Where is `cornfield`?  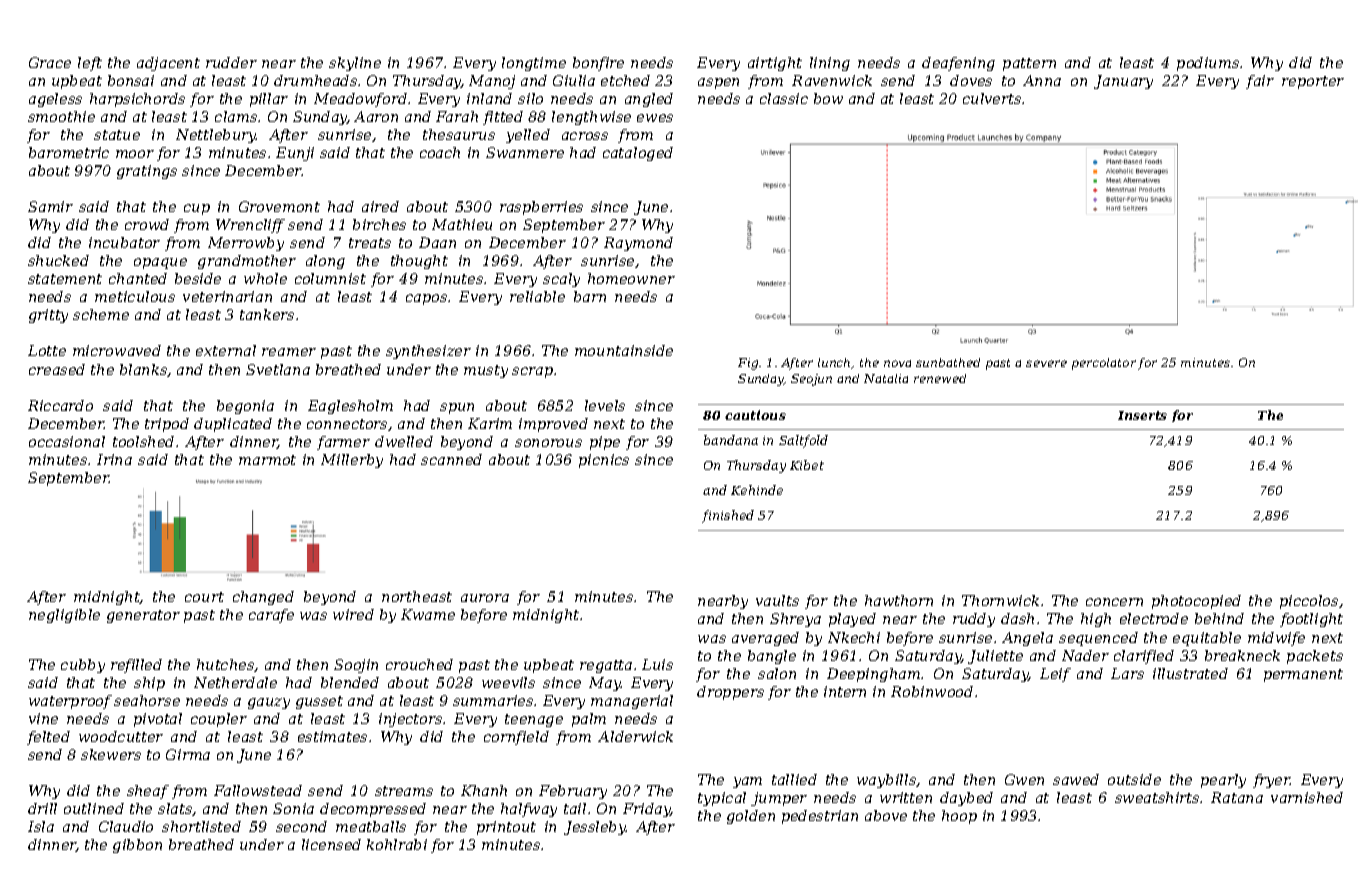
cornfield is located at coordinates (516, 738).
